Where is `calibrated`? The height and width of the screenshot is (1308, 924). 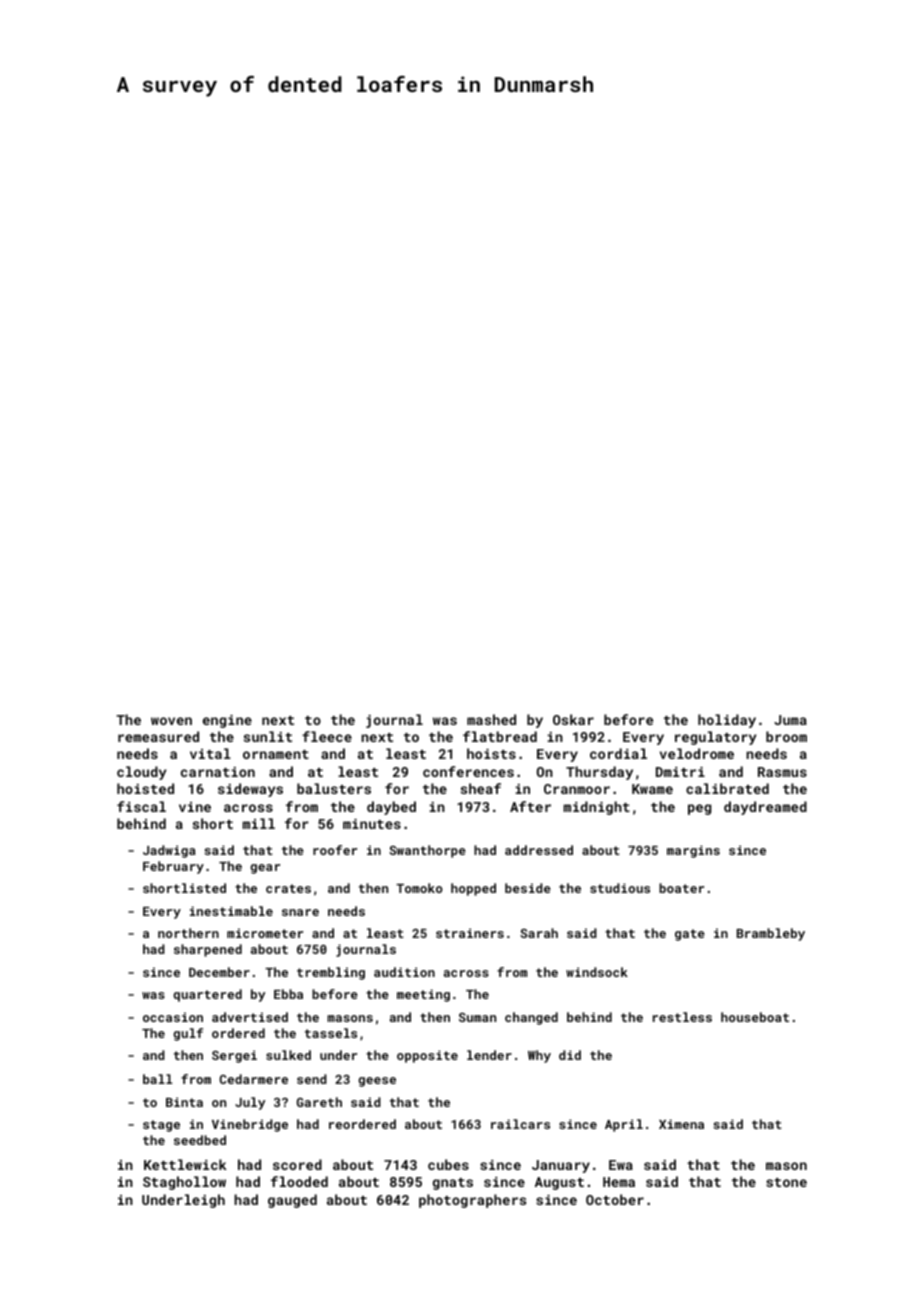 calibrated is located at coordinates (727, 788).
